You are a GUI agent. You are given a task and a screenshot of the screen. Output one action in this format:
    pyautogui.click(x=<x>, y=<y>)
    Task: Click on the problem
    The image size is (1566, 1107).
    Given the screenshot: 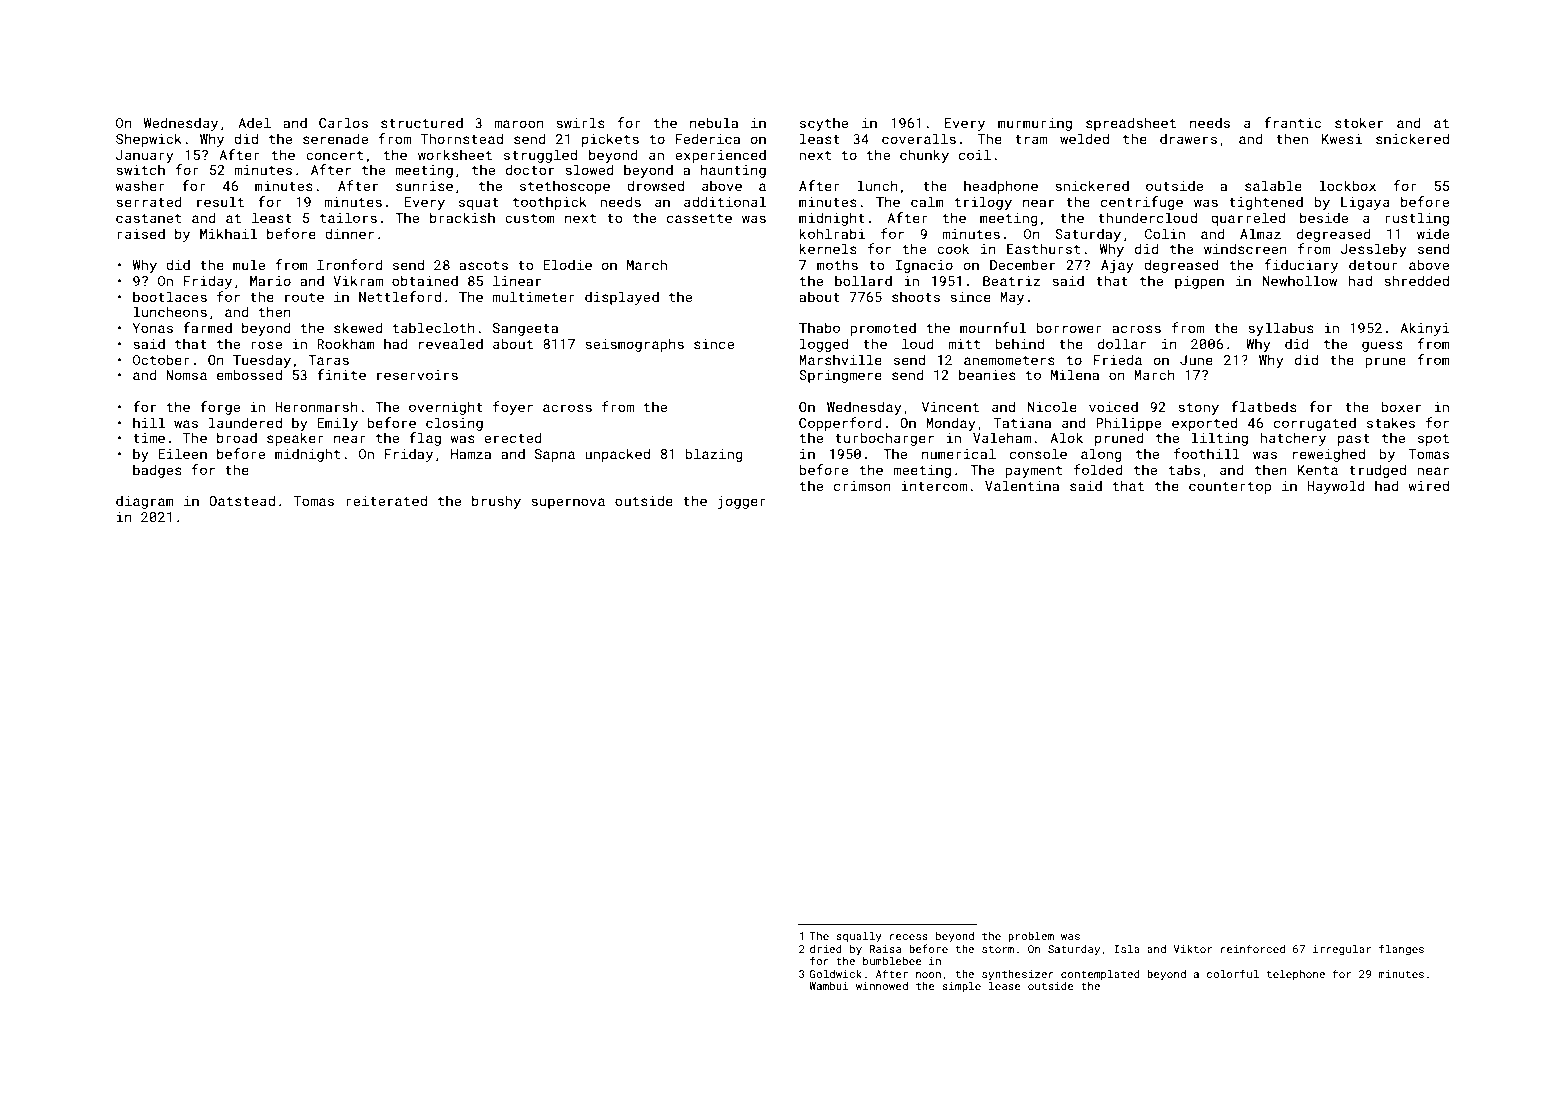 What is the action you would take?
    pyautogui.click(x=1031, y=936)
